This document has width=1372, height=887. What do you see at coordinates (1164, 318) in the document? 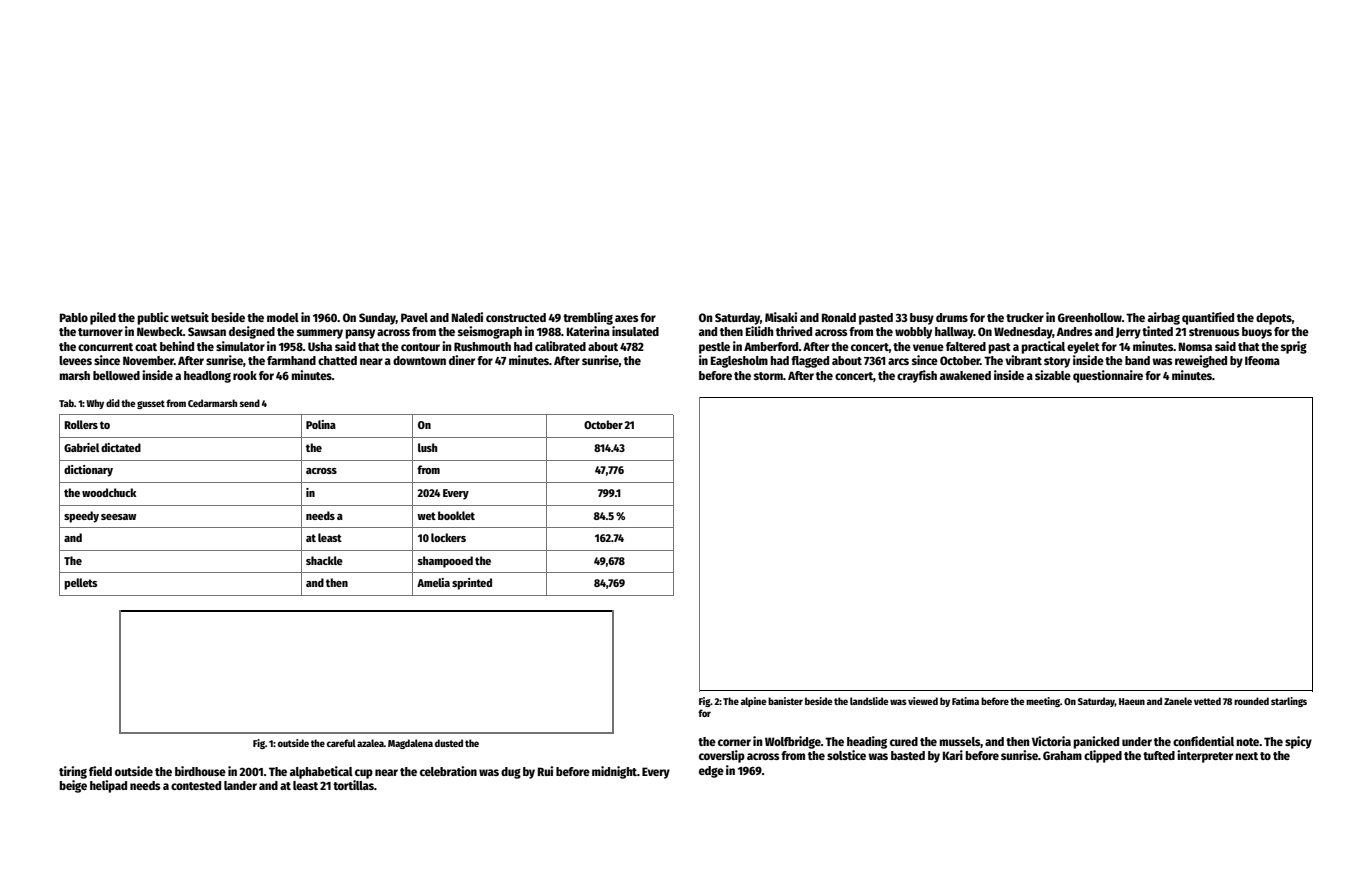
I see `airbag` at bounding box center [1164, 318].
